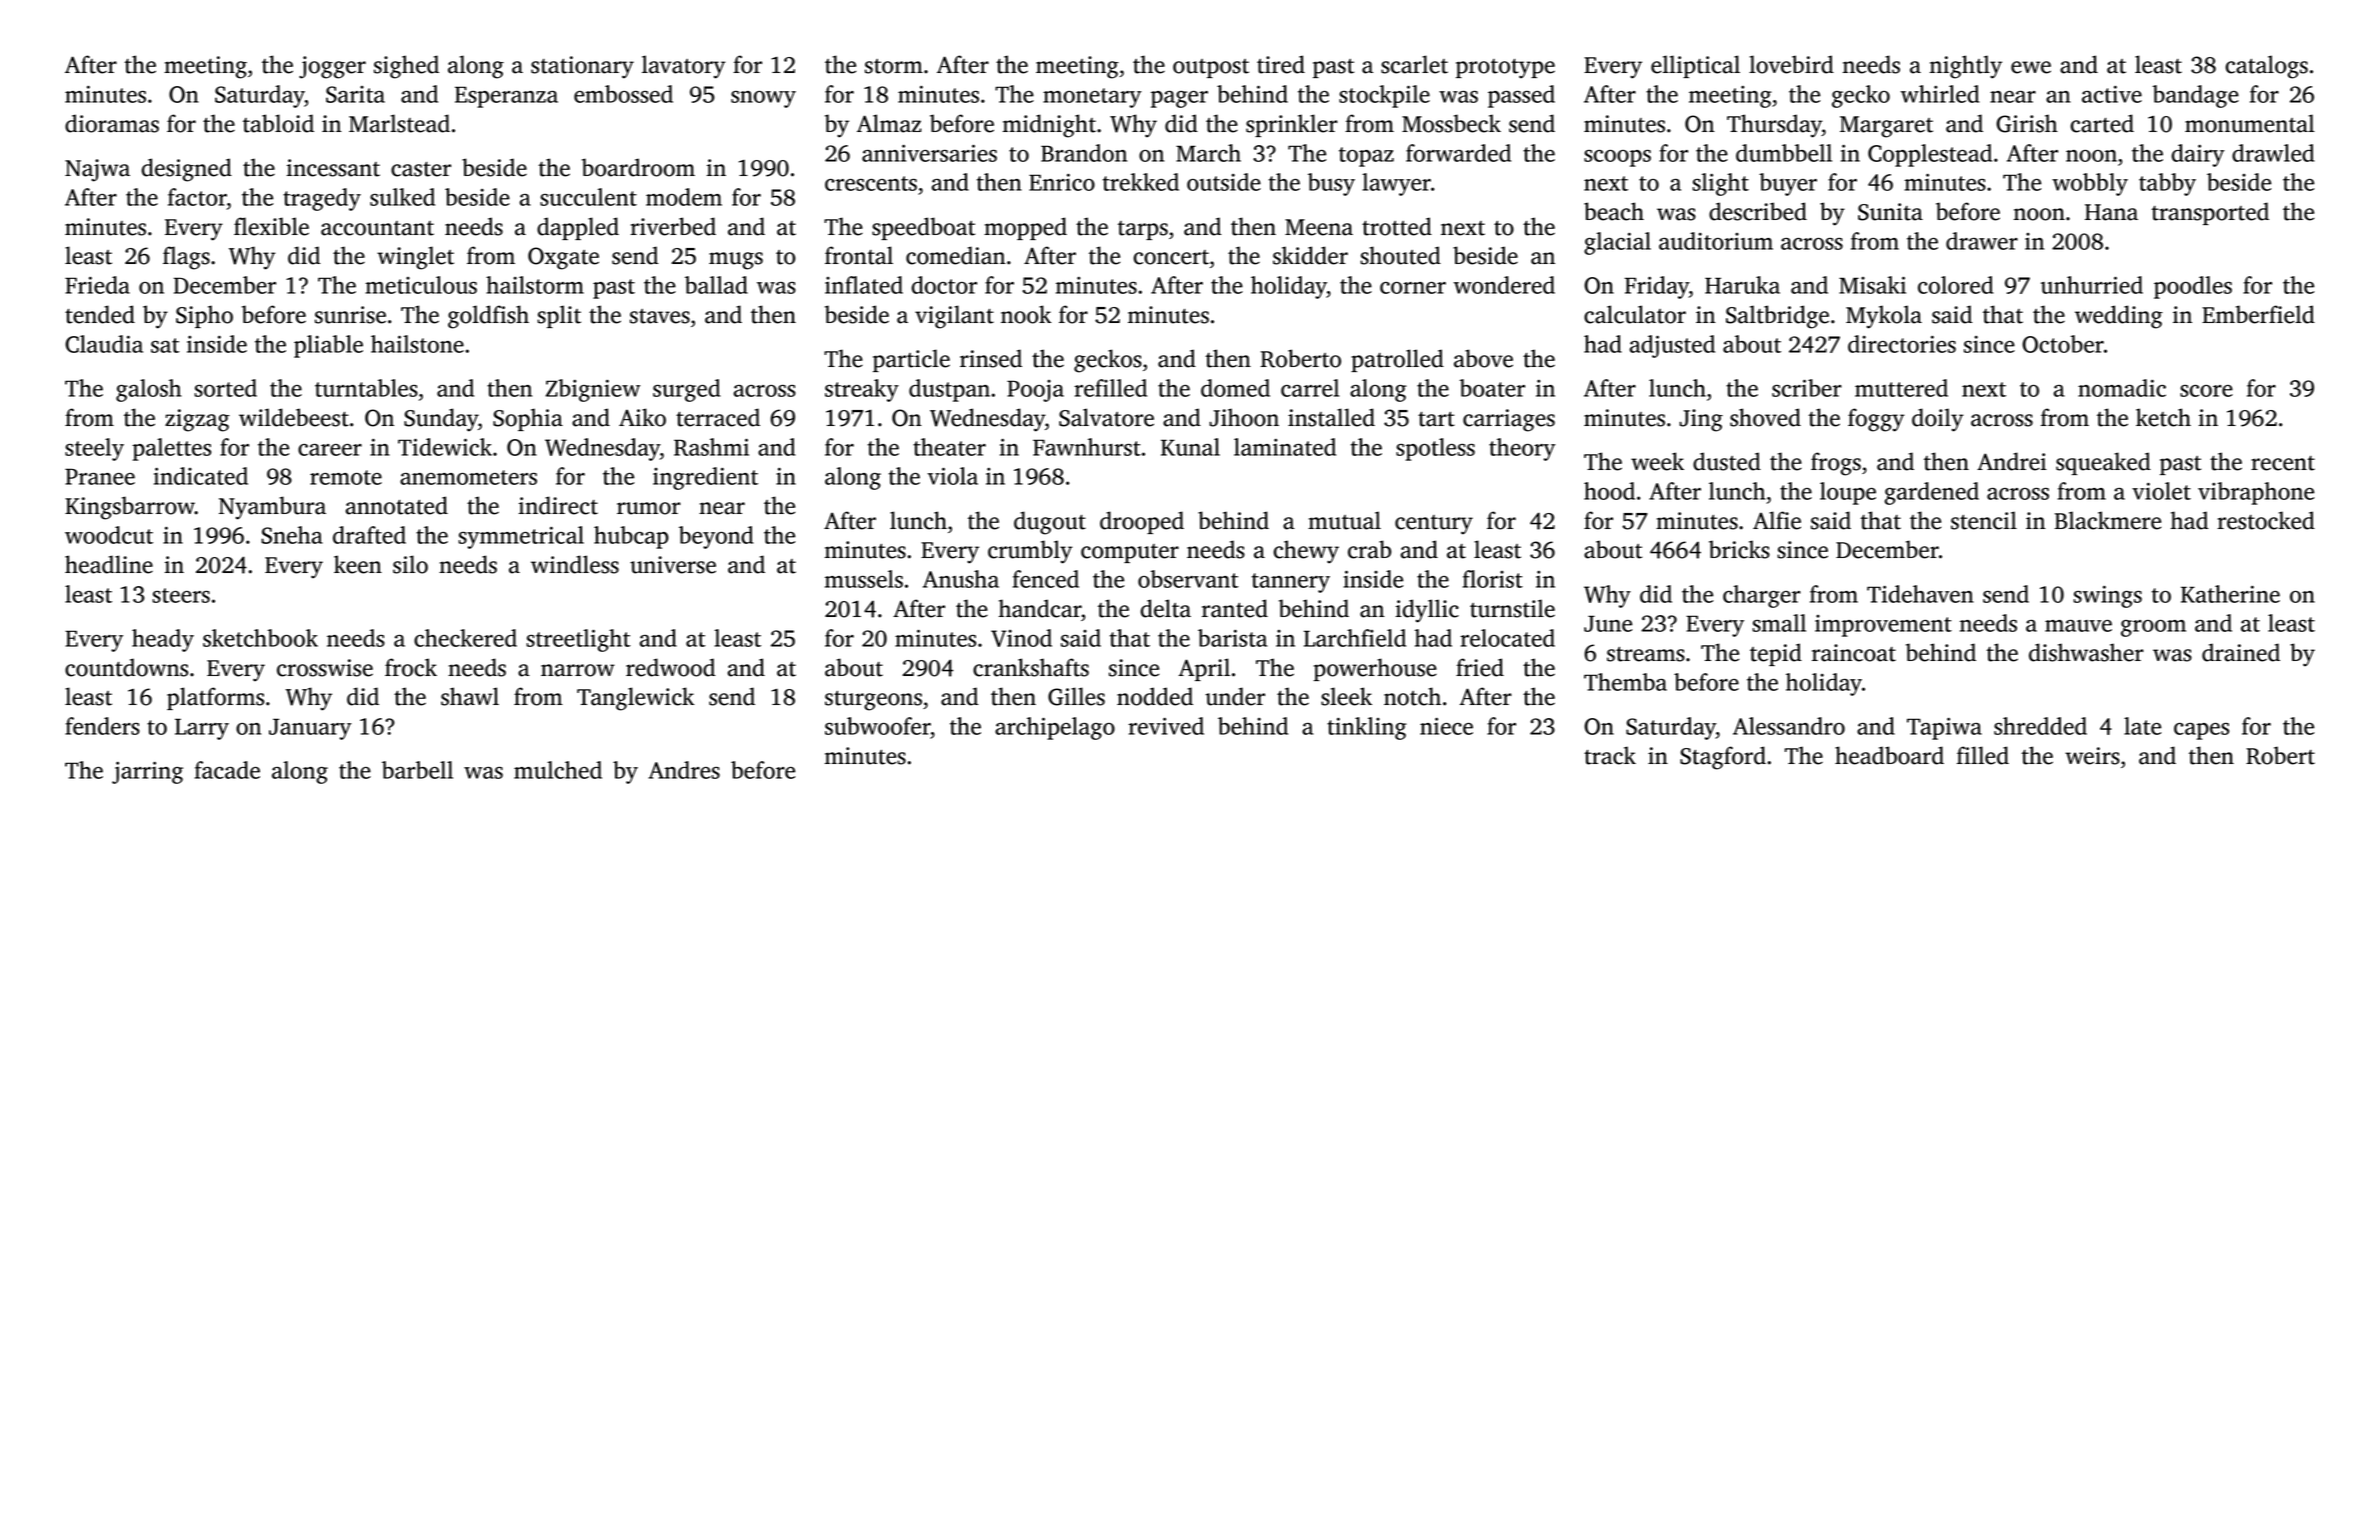  Describe the element at coordinates (328, 346) in the screenshot. I see `pliable` at that location.
